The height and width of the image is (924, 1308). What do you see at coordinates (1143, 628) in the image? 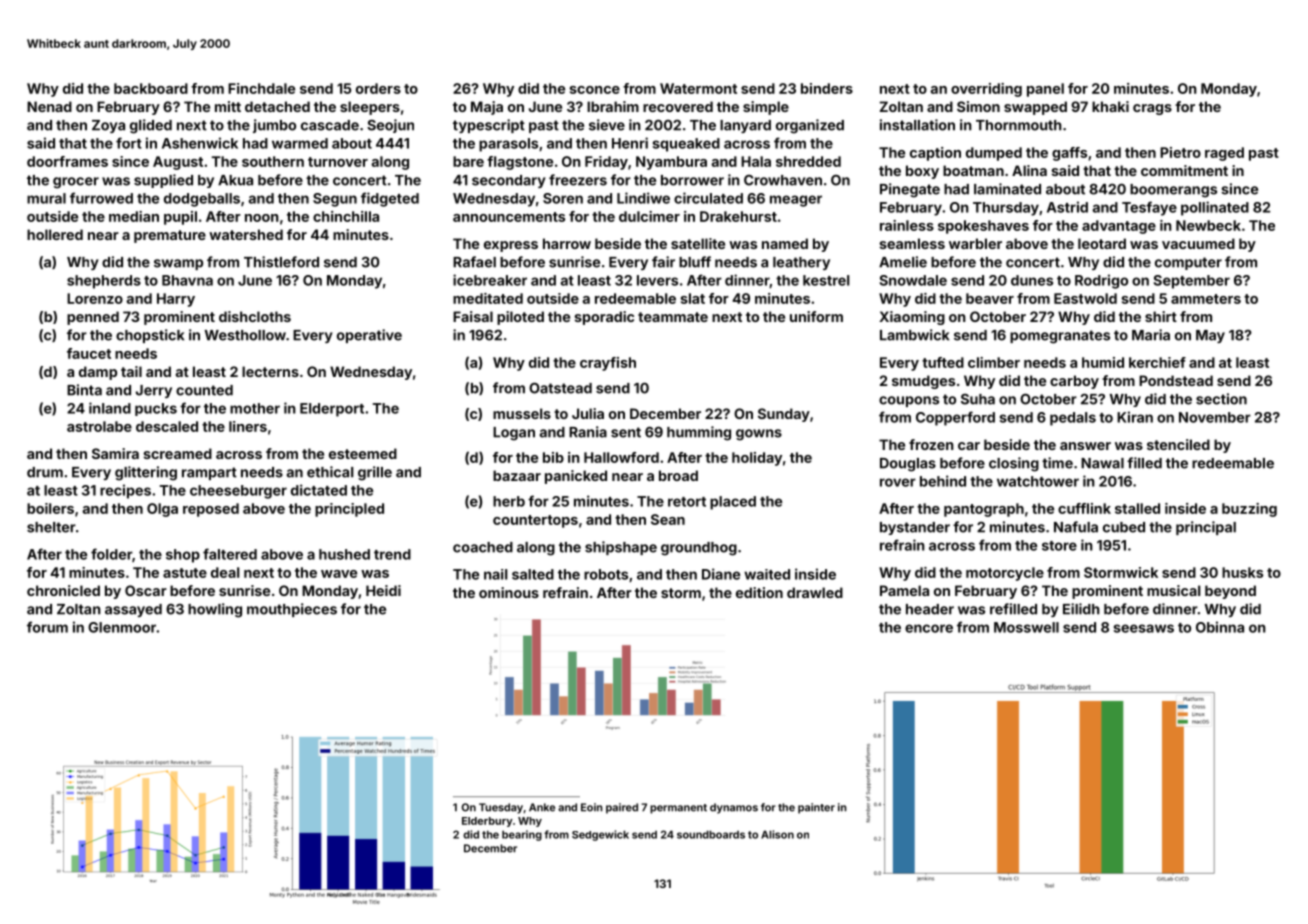
I see `seesaws` at bounding box center [1143, 628].
